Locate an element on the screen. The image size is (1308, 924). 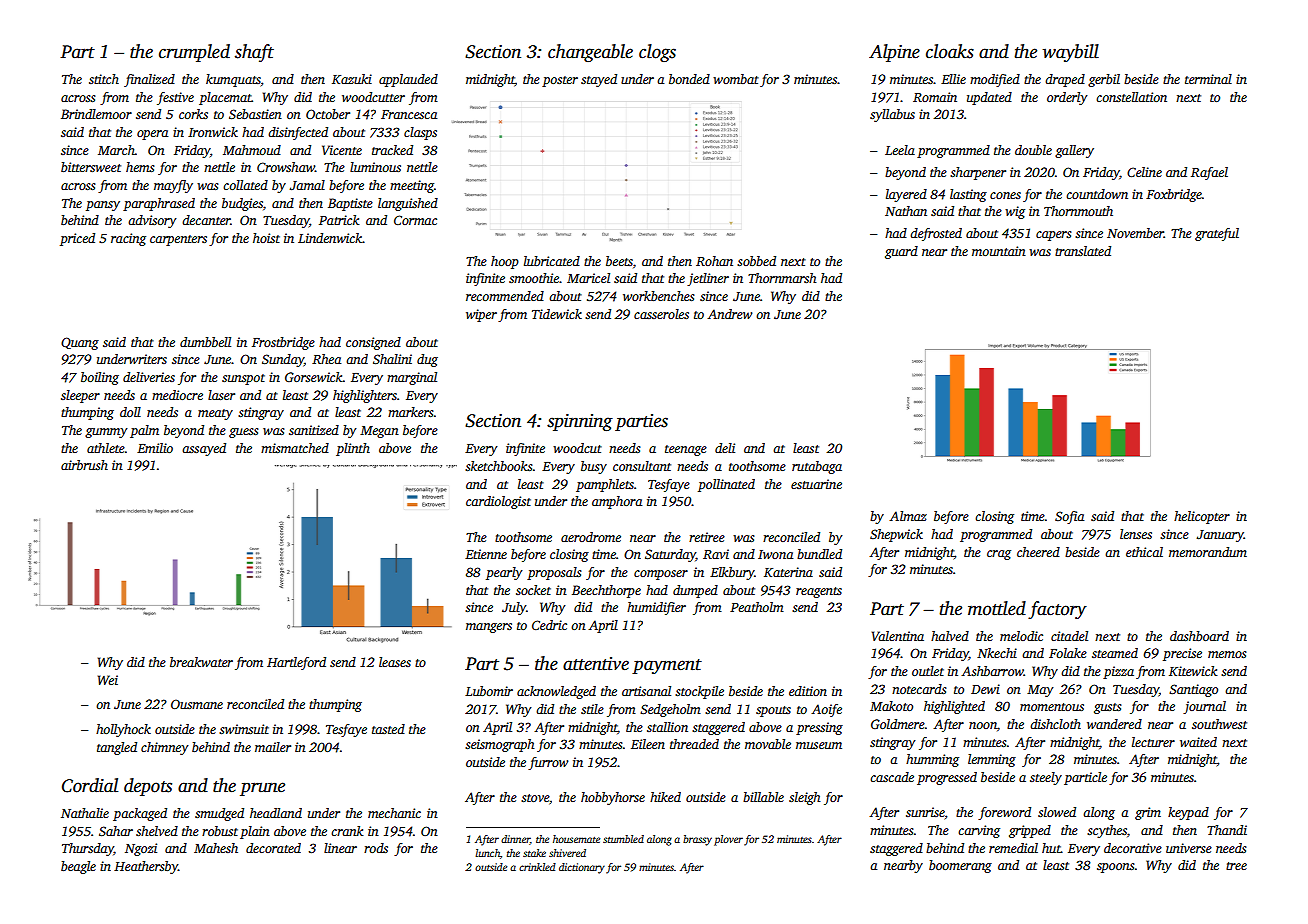
assayed is located at coordinates (204, 449).
